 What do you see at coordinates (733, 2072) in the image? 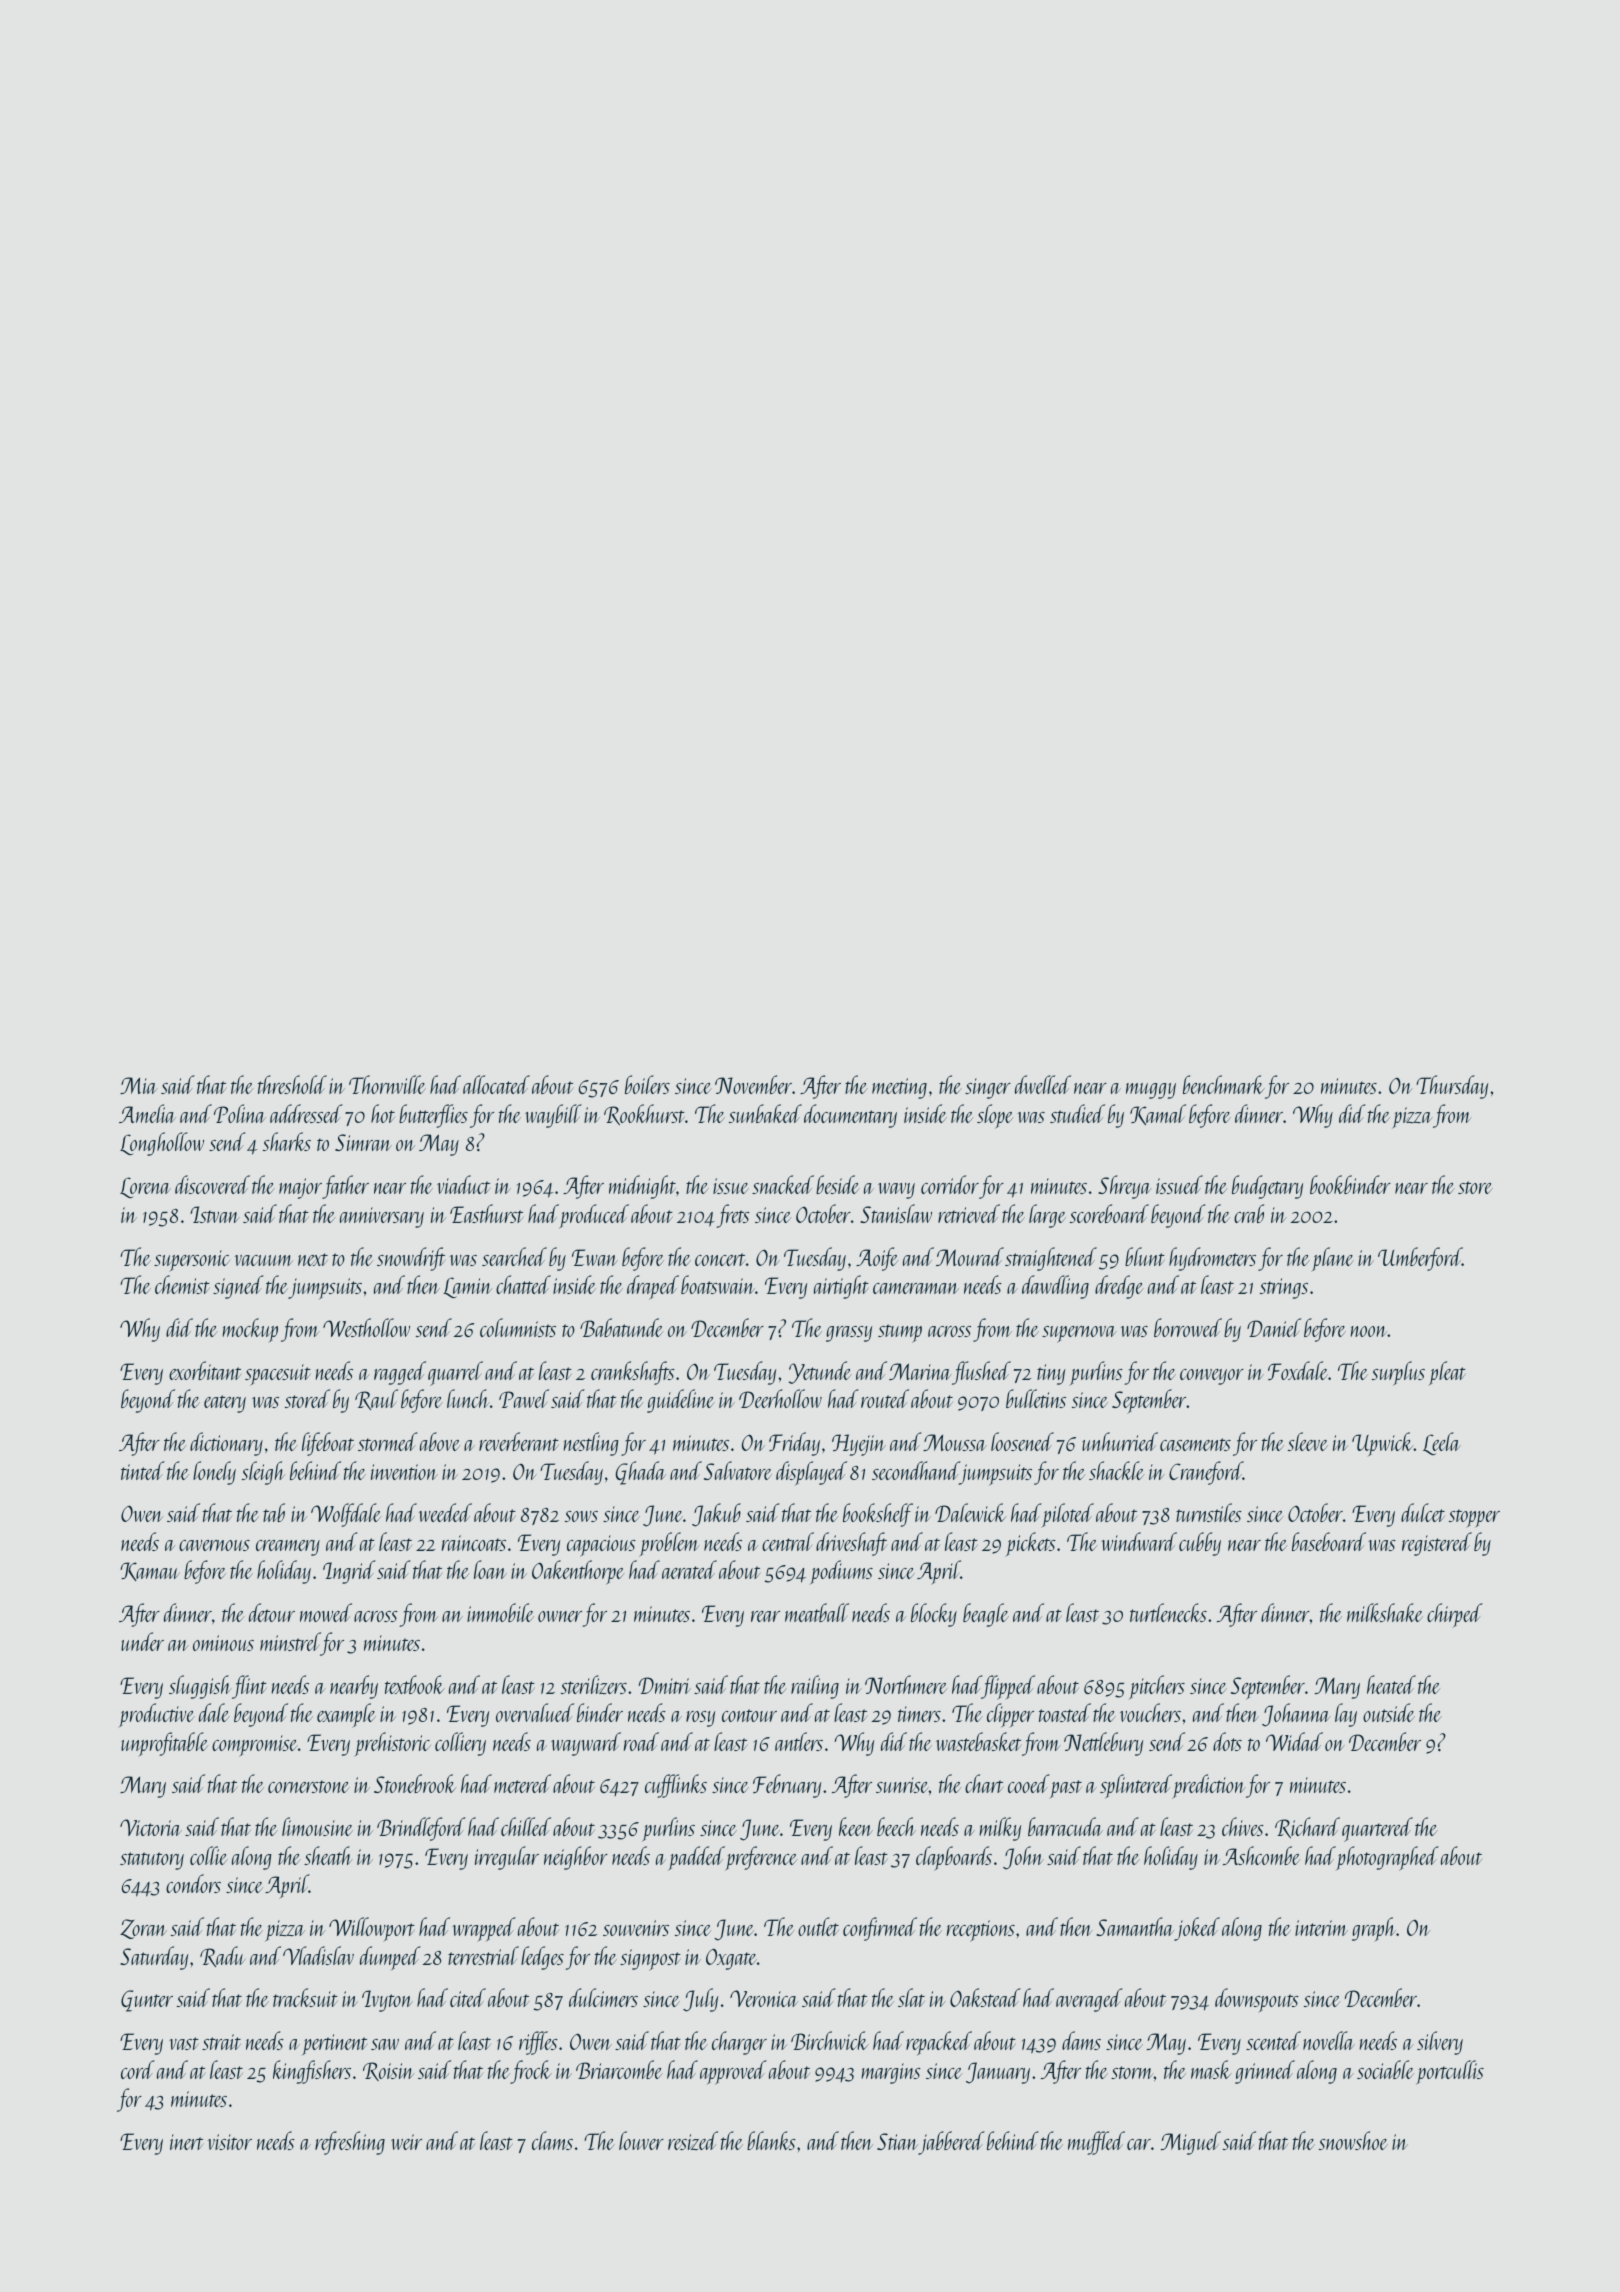
I see `approved` at bounding box center [733, 2072].
